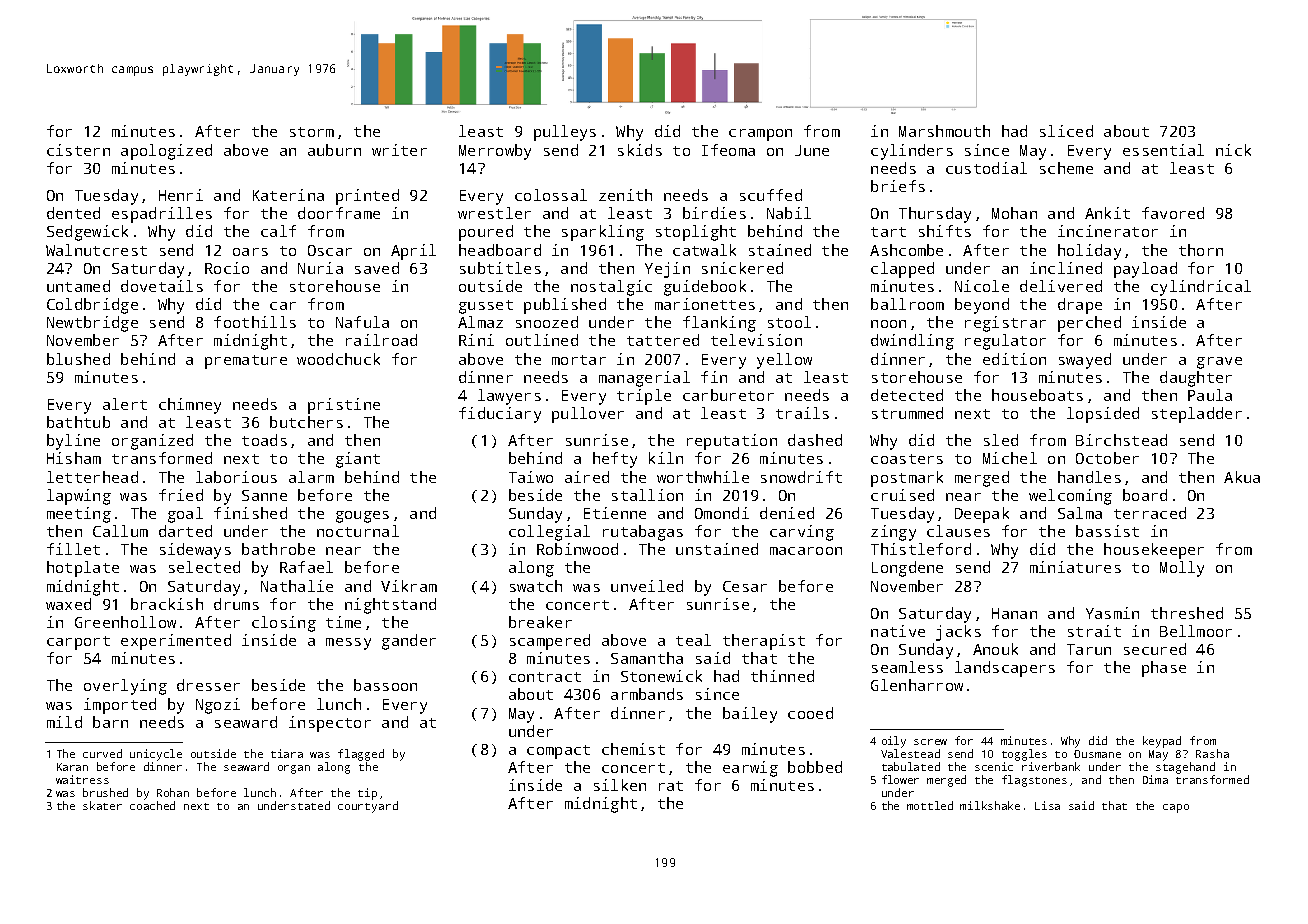 This screenshot has height=924, width=1308. Describe the element at coordinates (78, 643) in the screenshot. I see `carport` at that location.
